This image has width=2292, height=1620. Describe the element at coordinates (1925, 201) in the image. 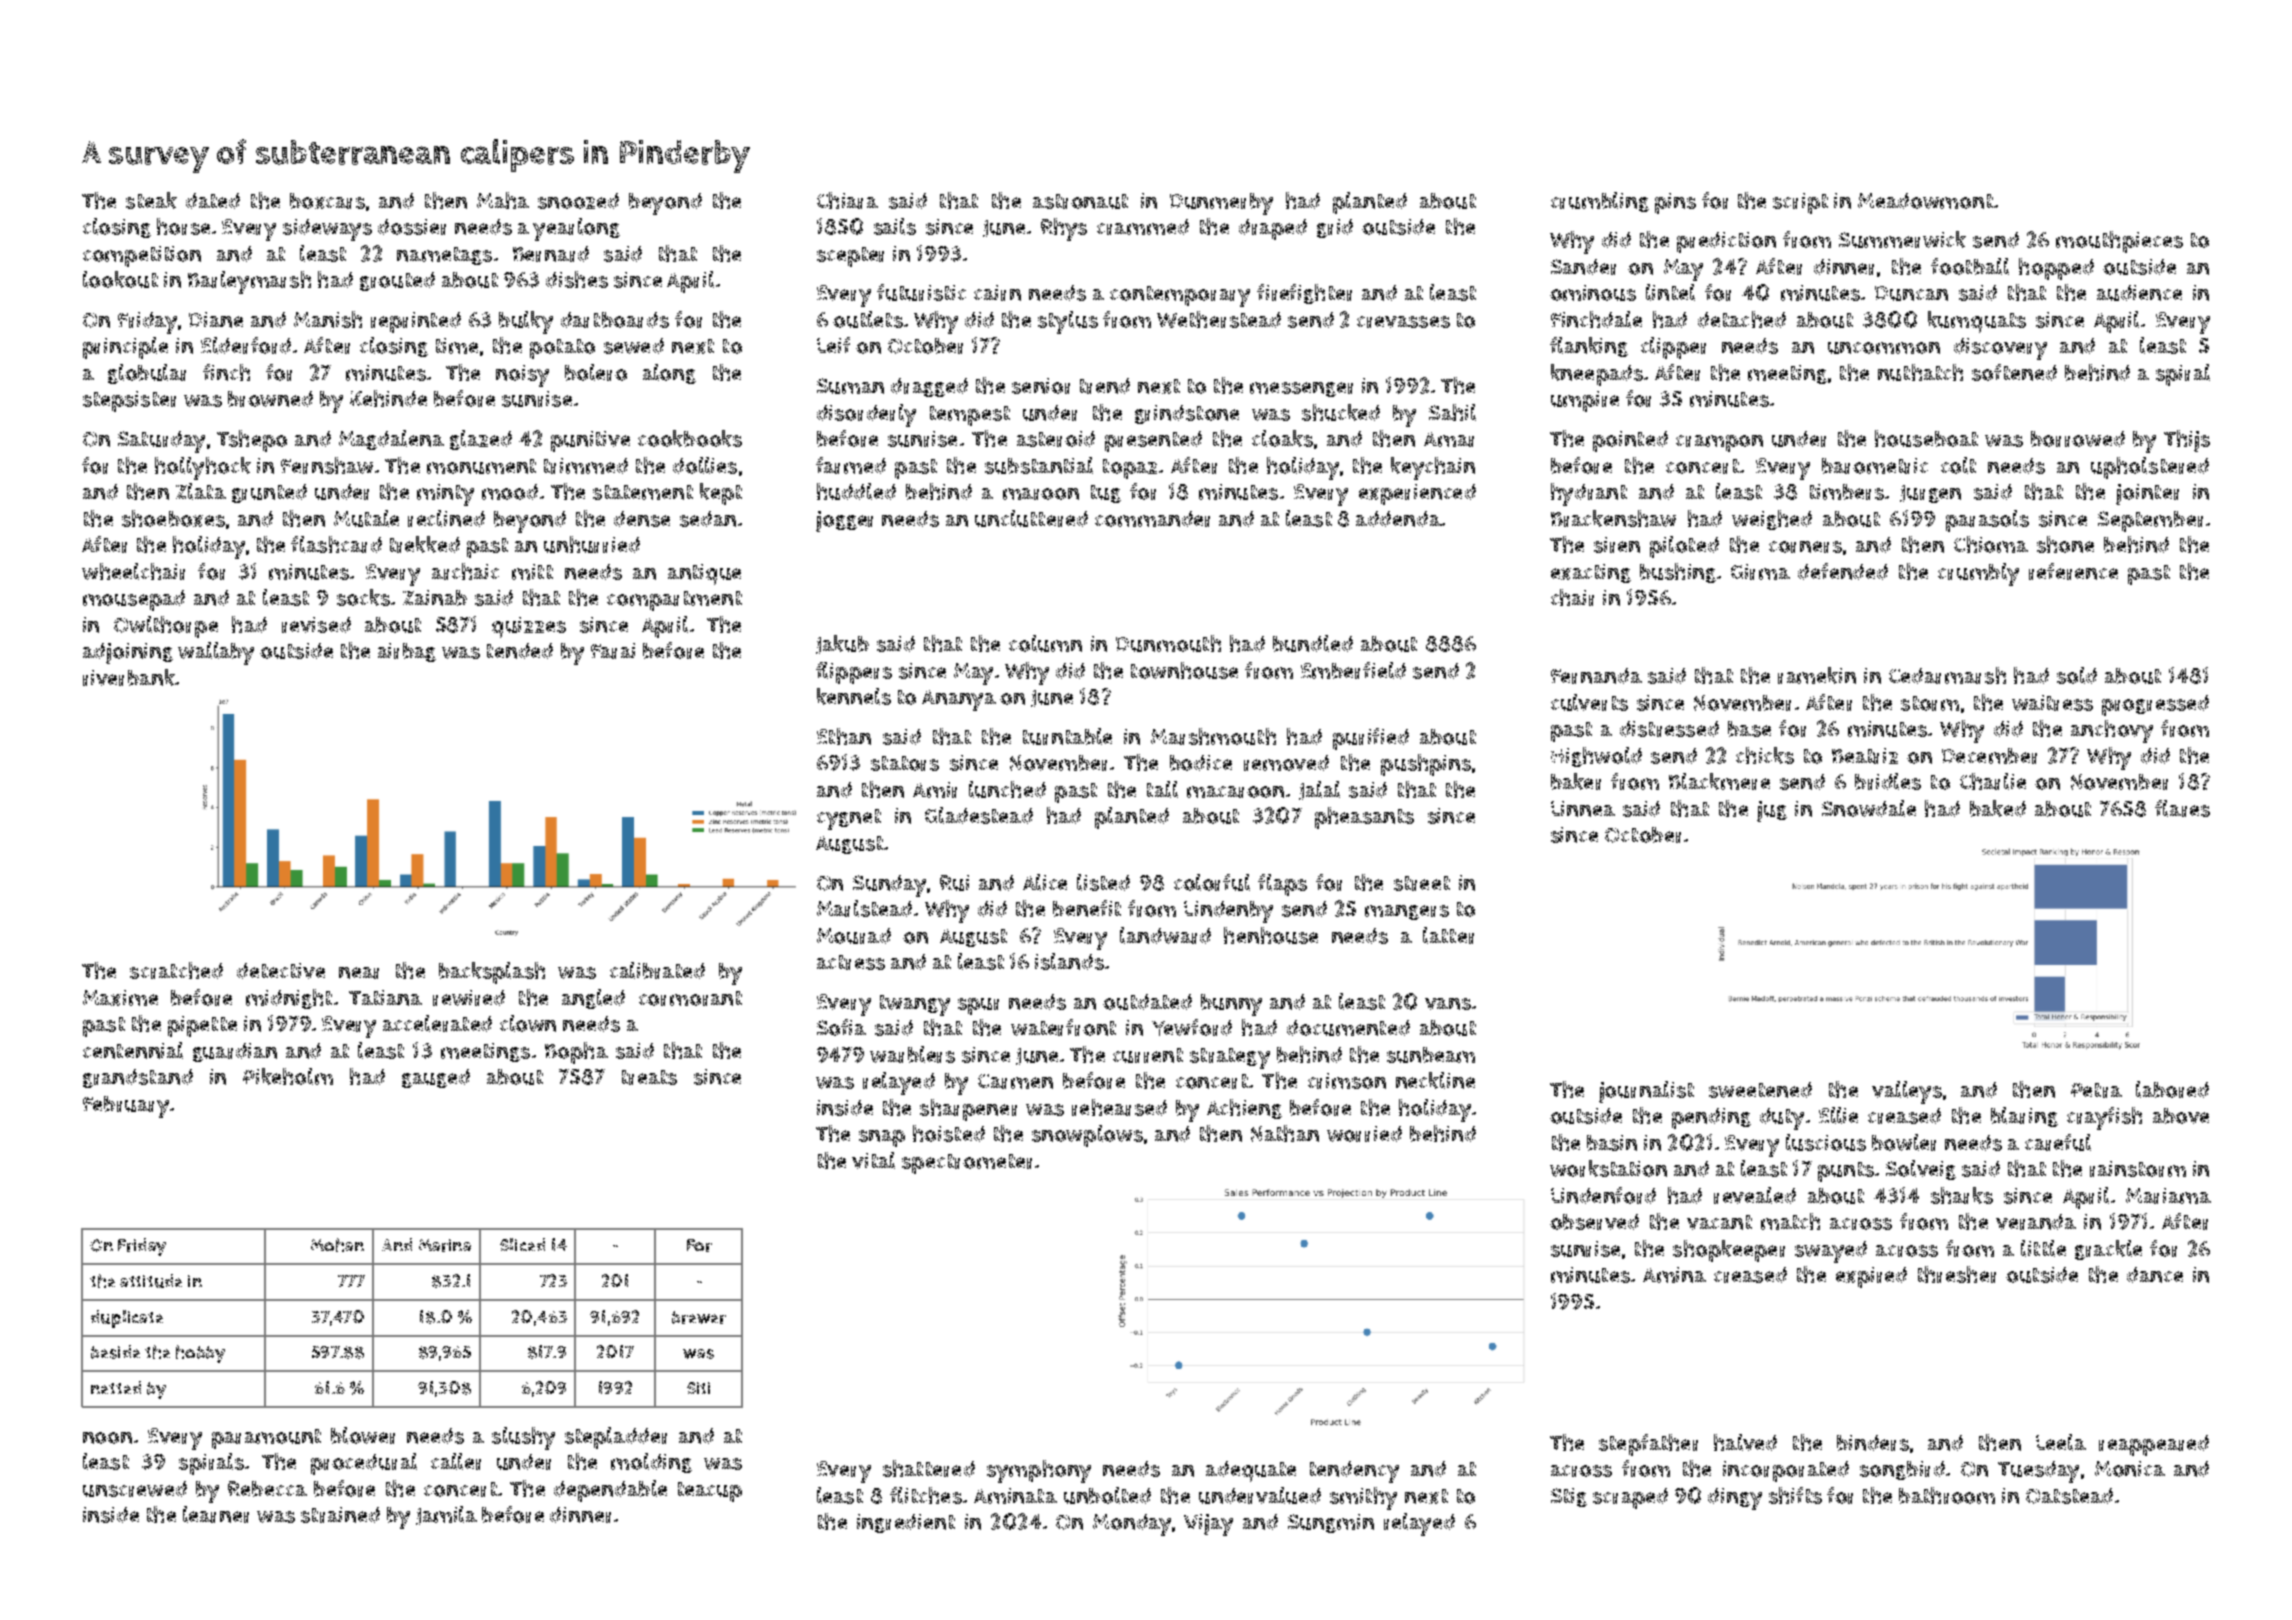

I see `Meadowmont` at that location.
